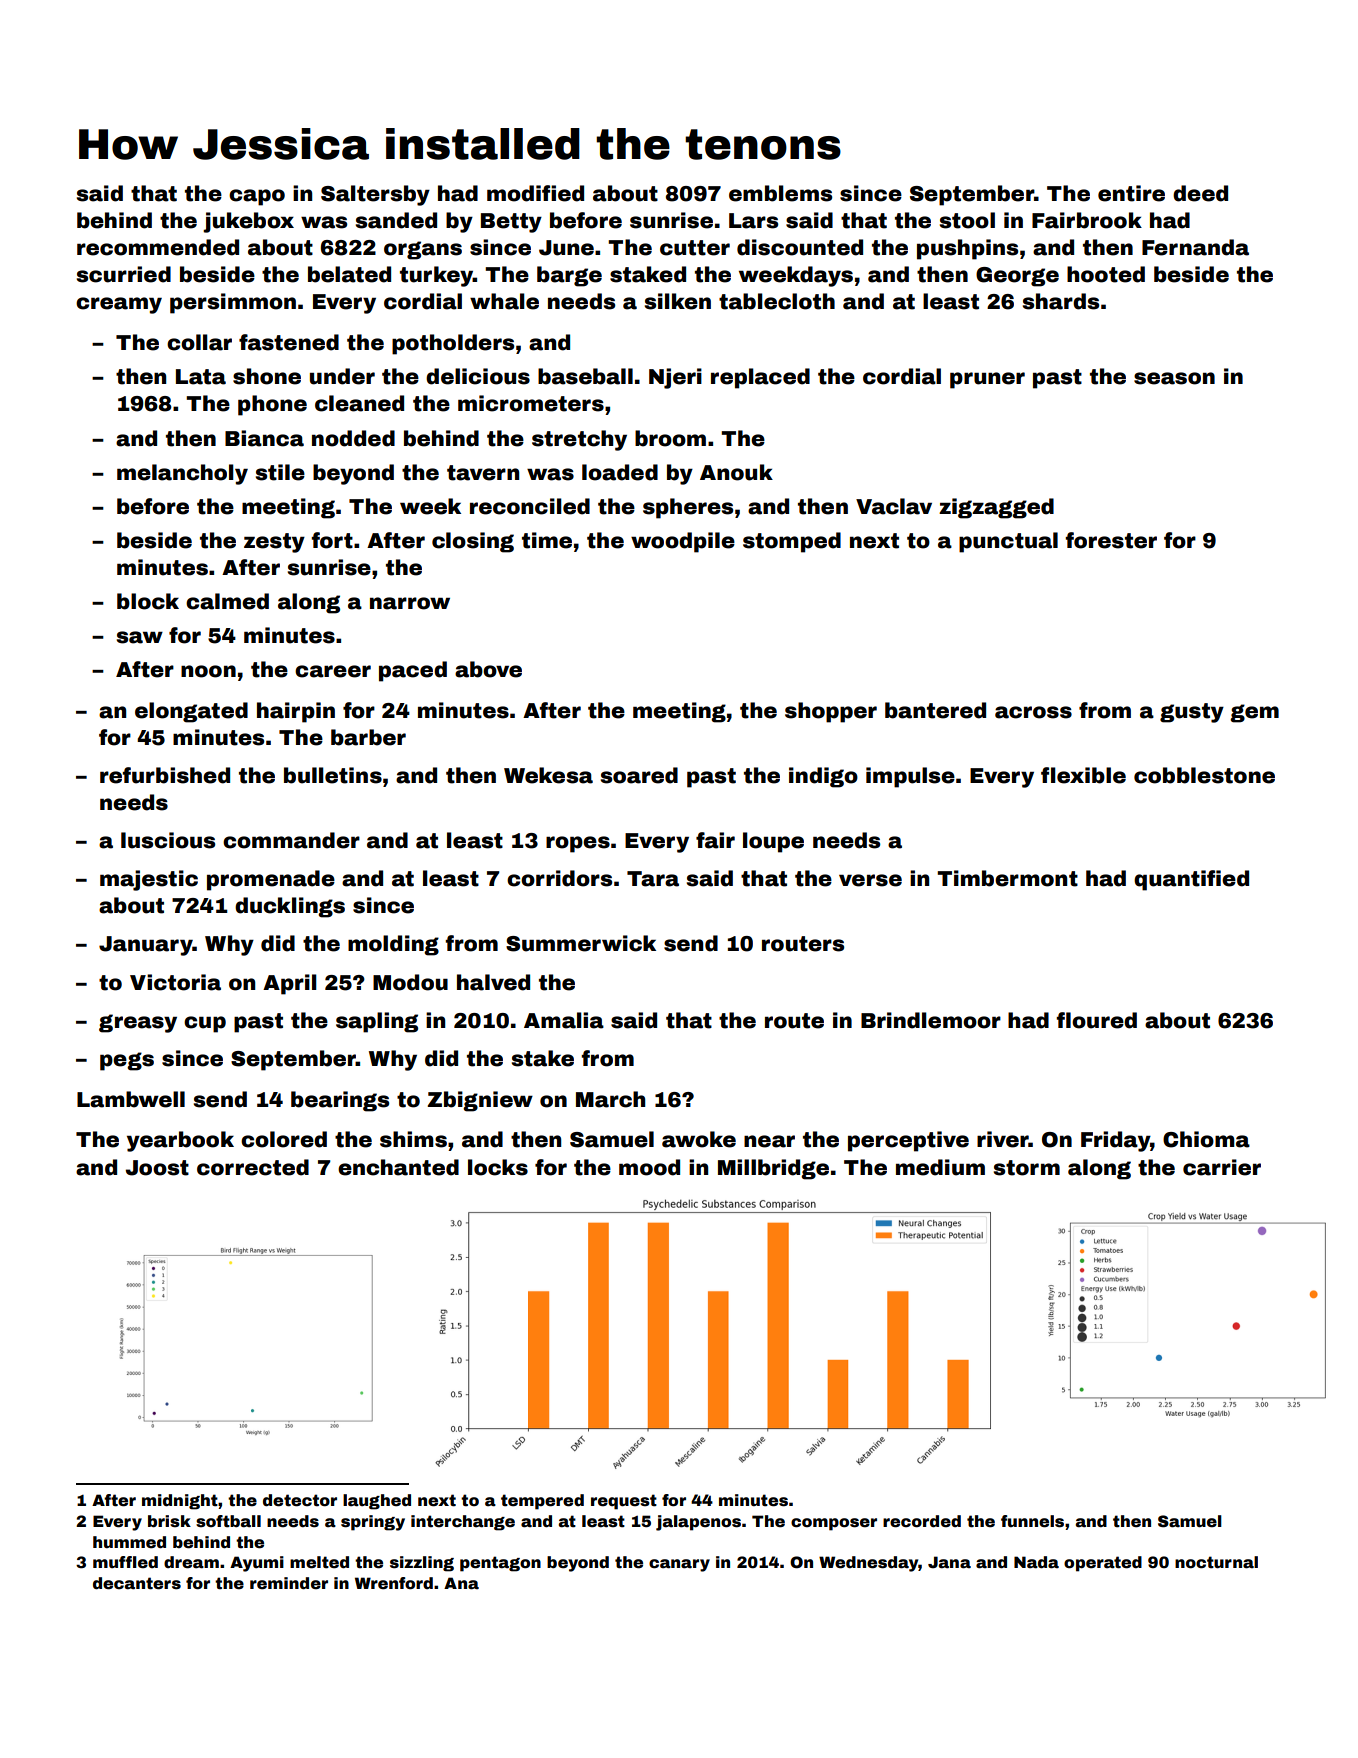 This screenshot has width=1358, height=1758. Describe the element at coordinates (272, 405) in the screenshot. I see `phone` at that location.
